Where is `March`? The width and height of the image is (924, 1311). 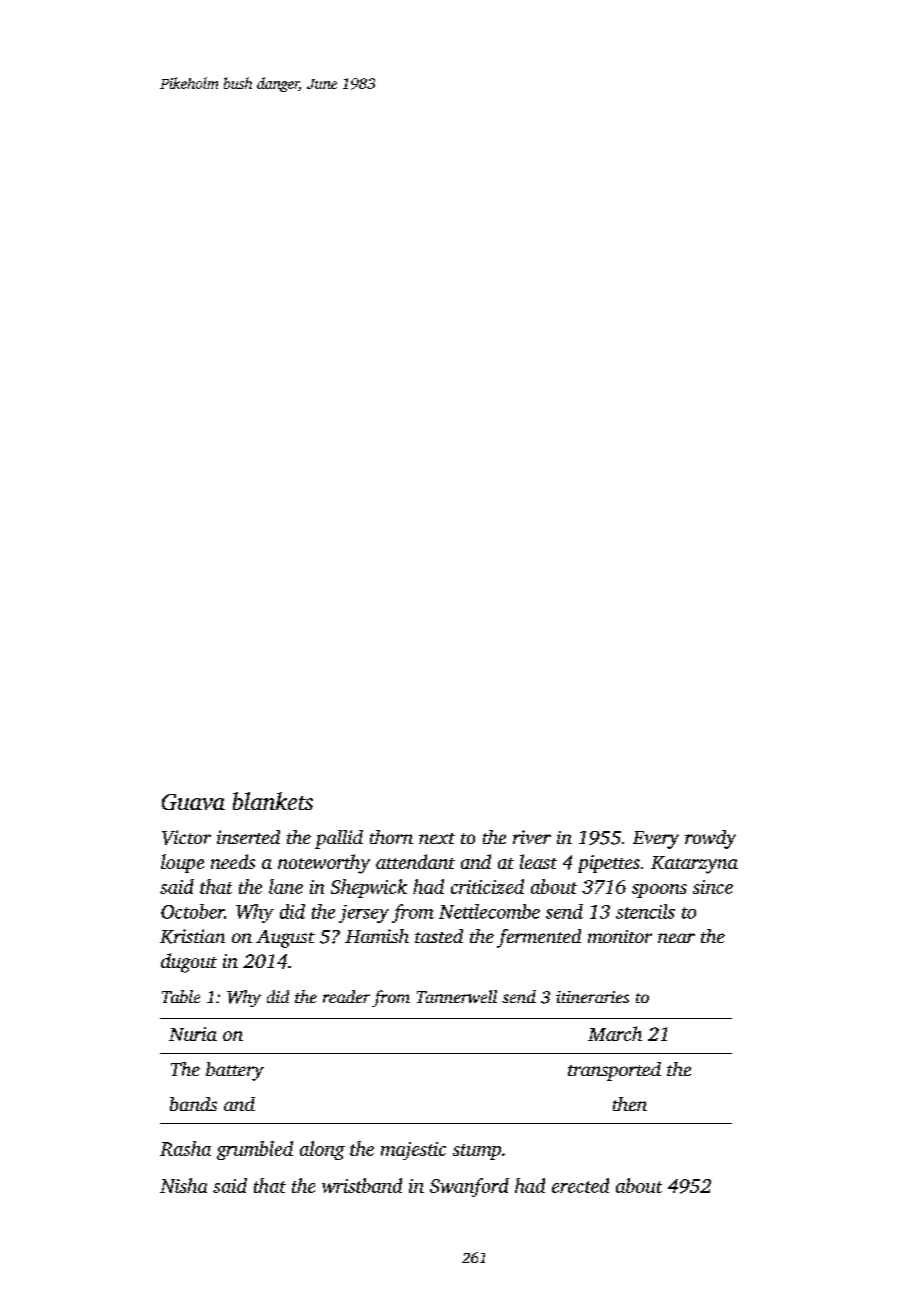
March is located at coordinates (615, 1033).
